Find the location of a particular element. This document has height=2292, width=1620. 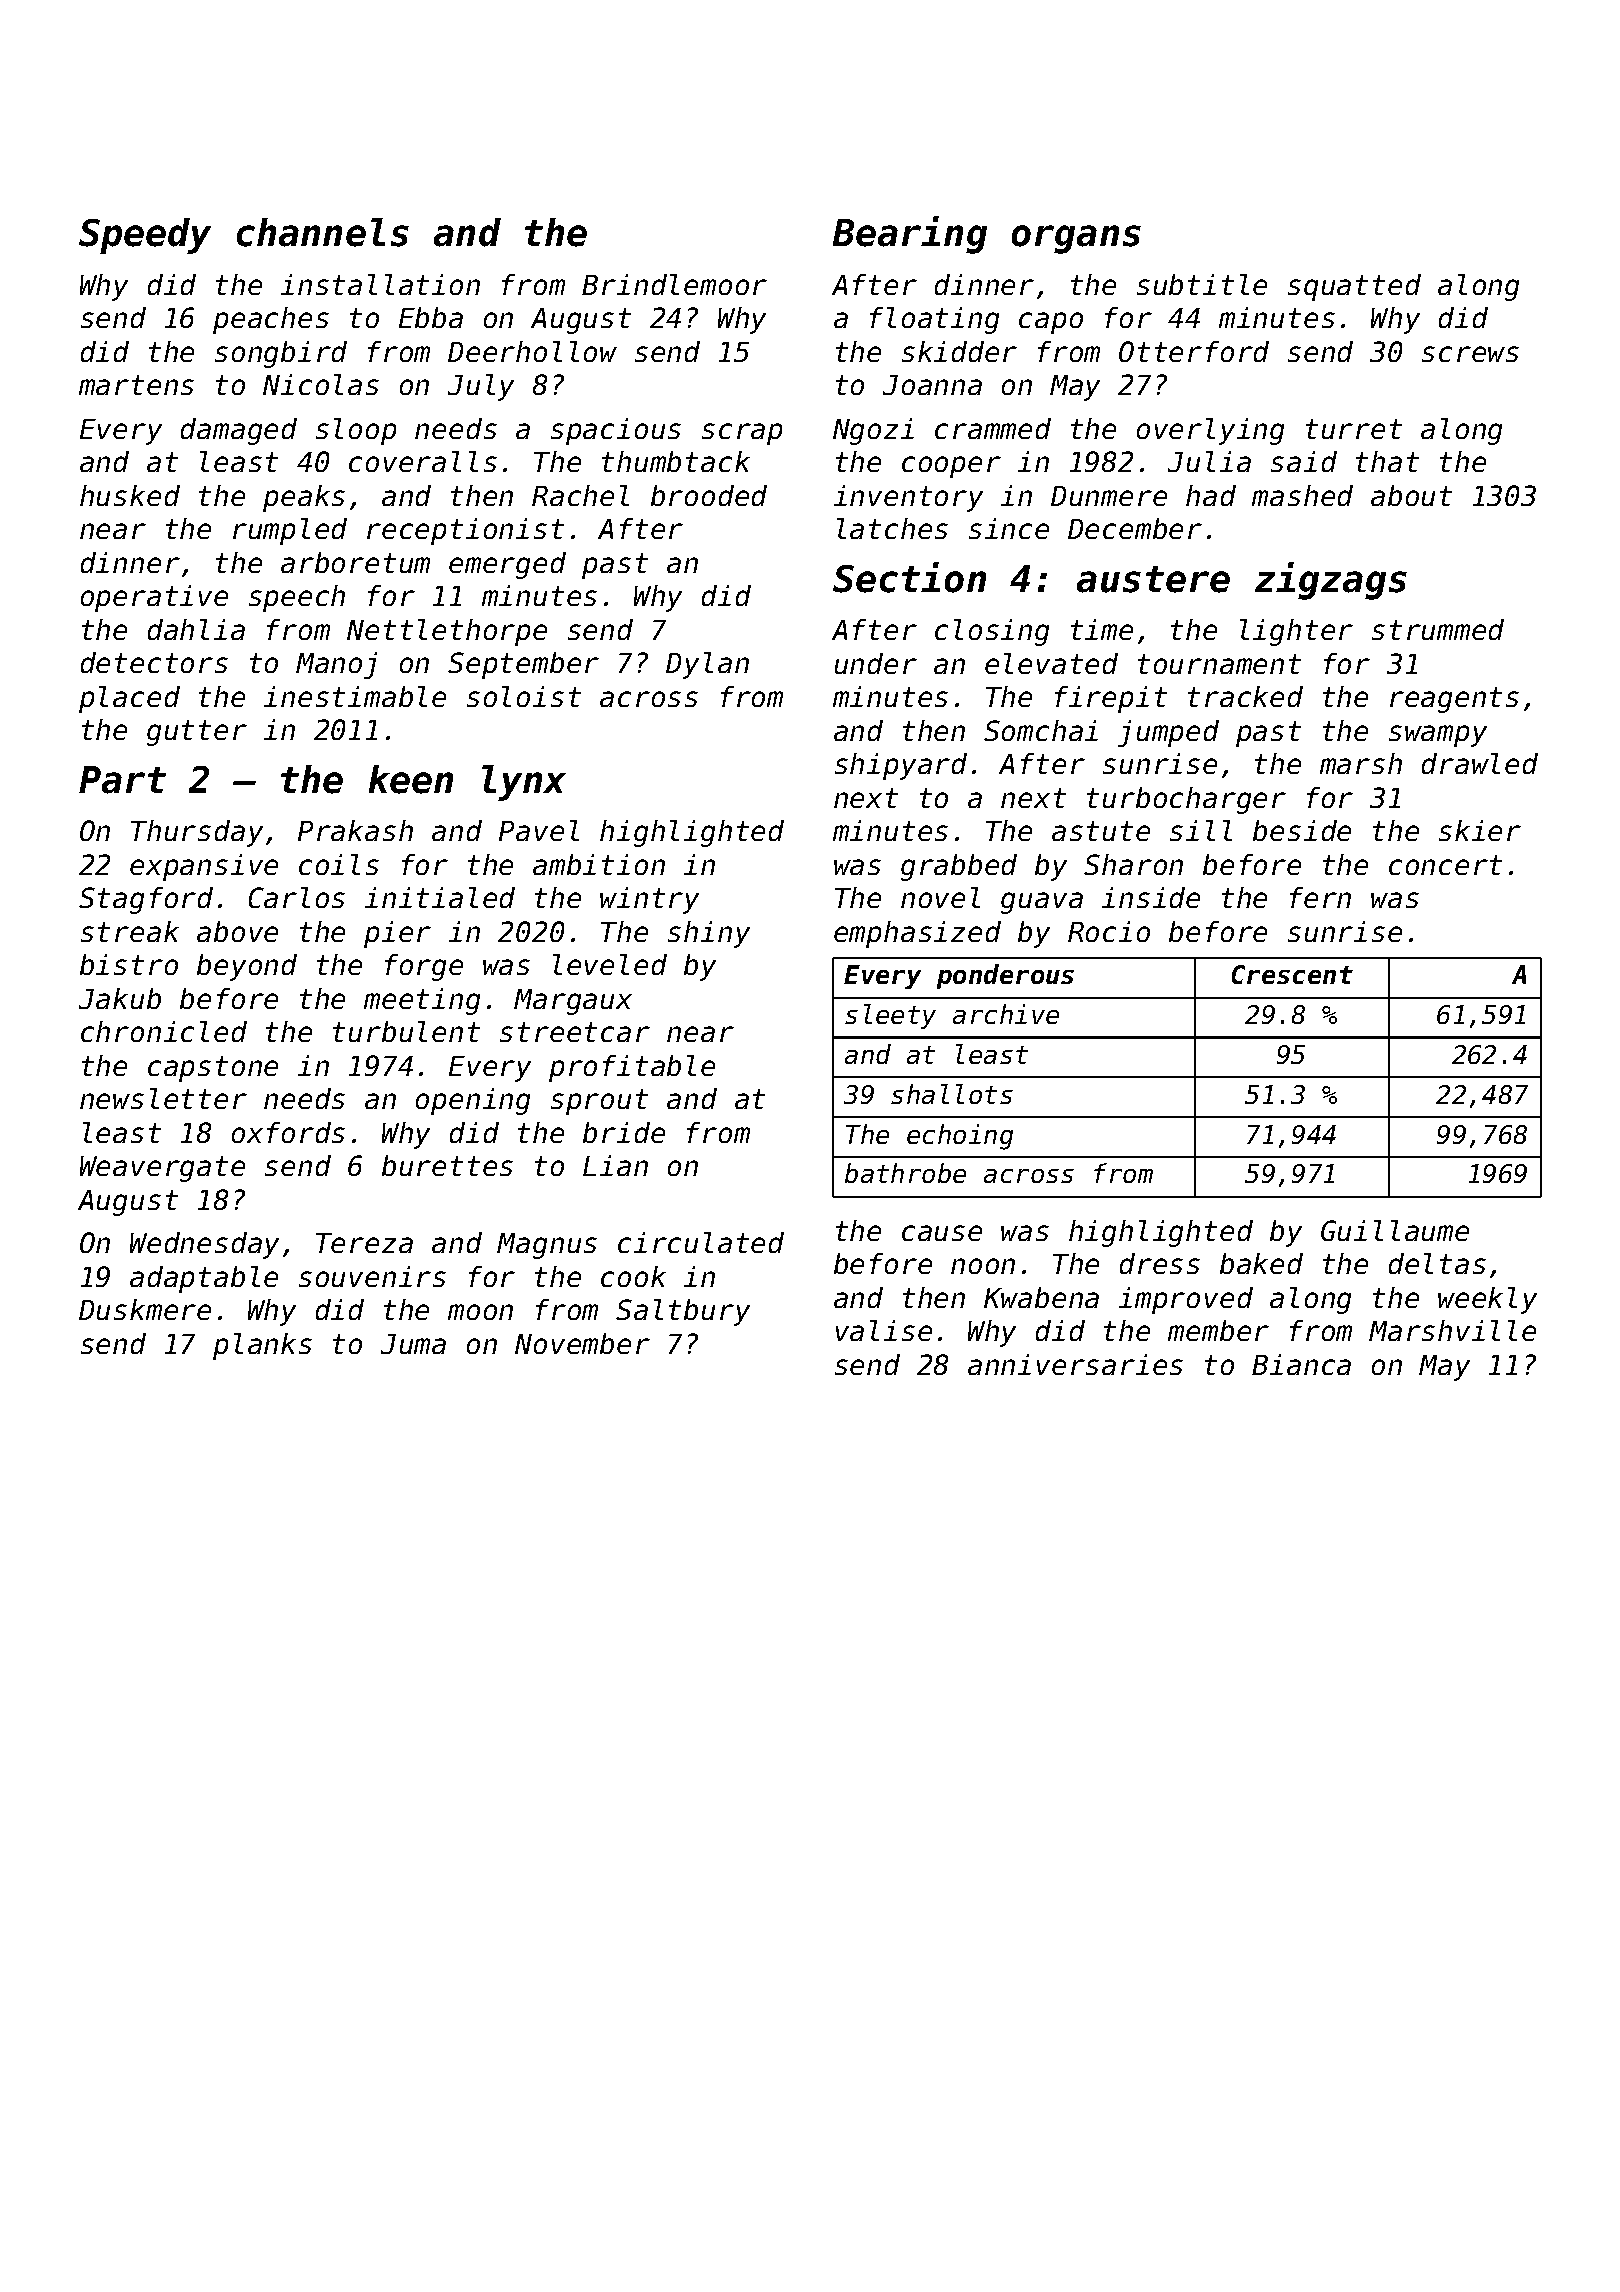

Guillaume is located at coordinates (1395, 1230).
